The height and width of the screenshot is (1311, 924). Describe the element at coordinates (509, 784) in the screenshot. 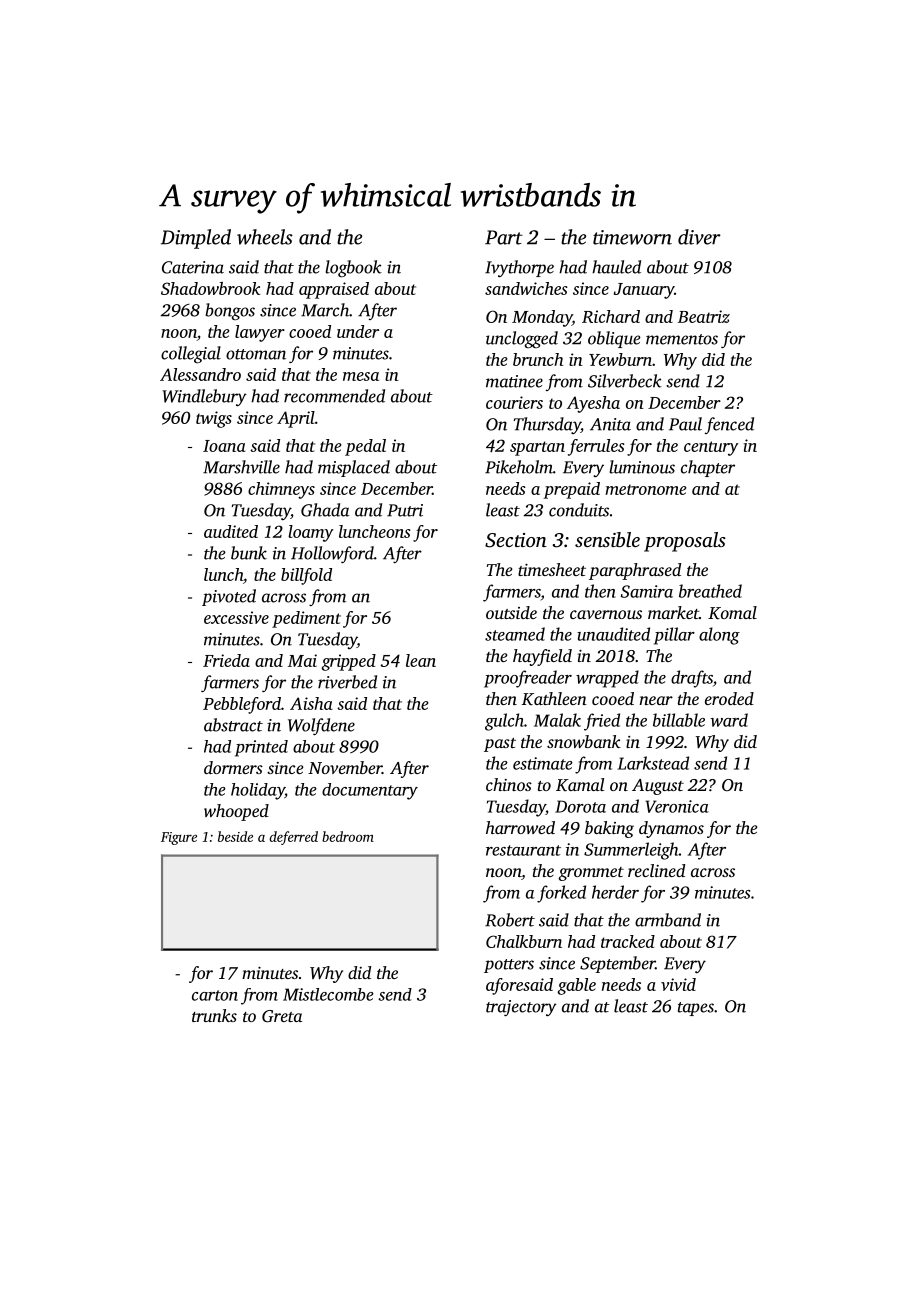

I see `chinos` at that location.
